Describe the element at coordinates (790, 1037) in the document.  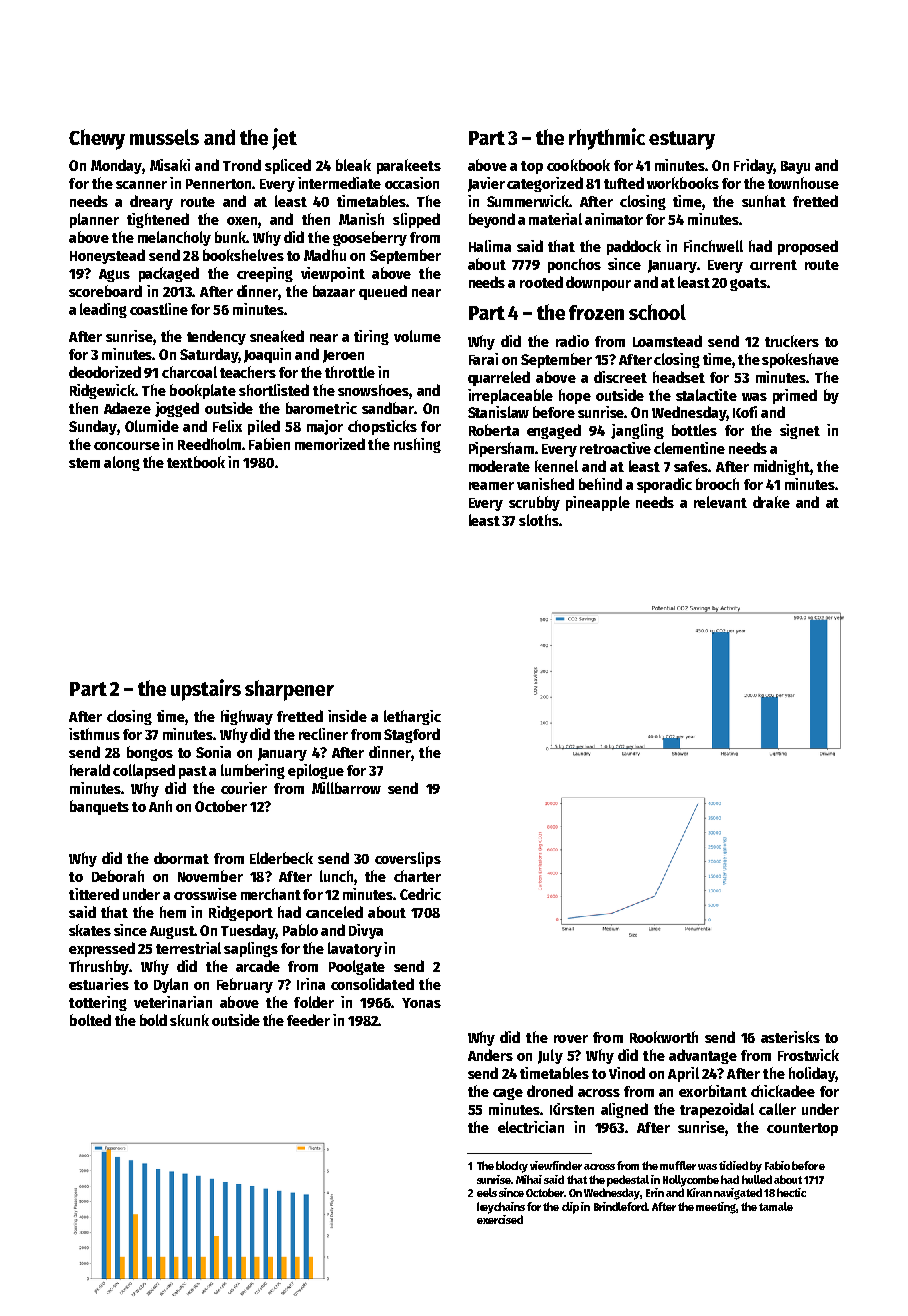
I see `asterisks` at that location.
